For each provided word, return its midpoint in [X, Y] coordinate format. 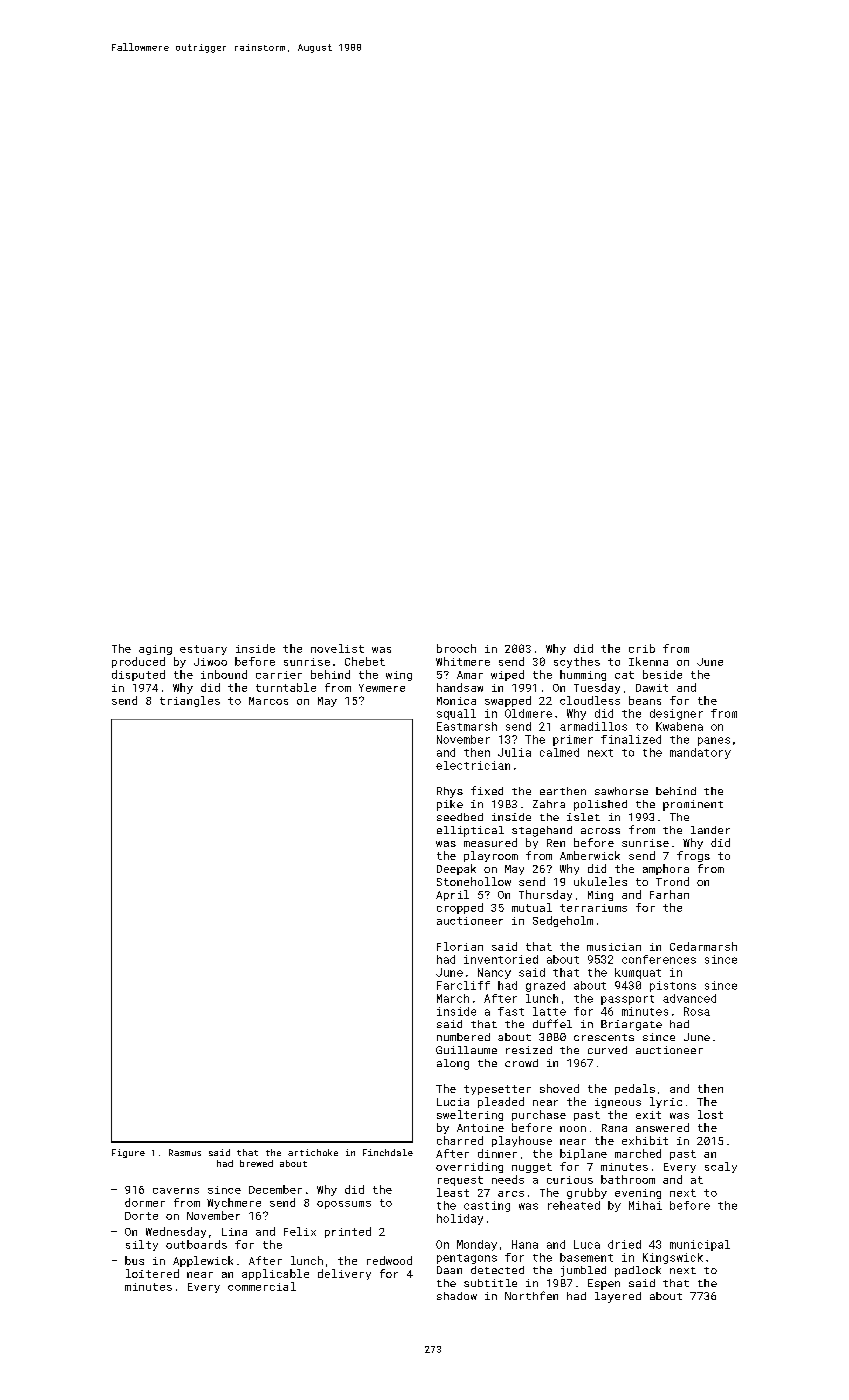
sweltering [470, 1115]
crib [642, 648]
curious [570, 1180]
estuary [203, 650]
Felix [300, 1231]
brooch [456, 648]
